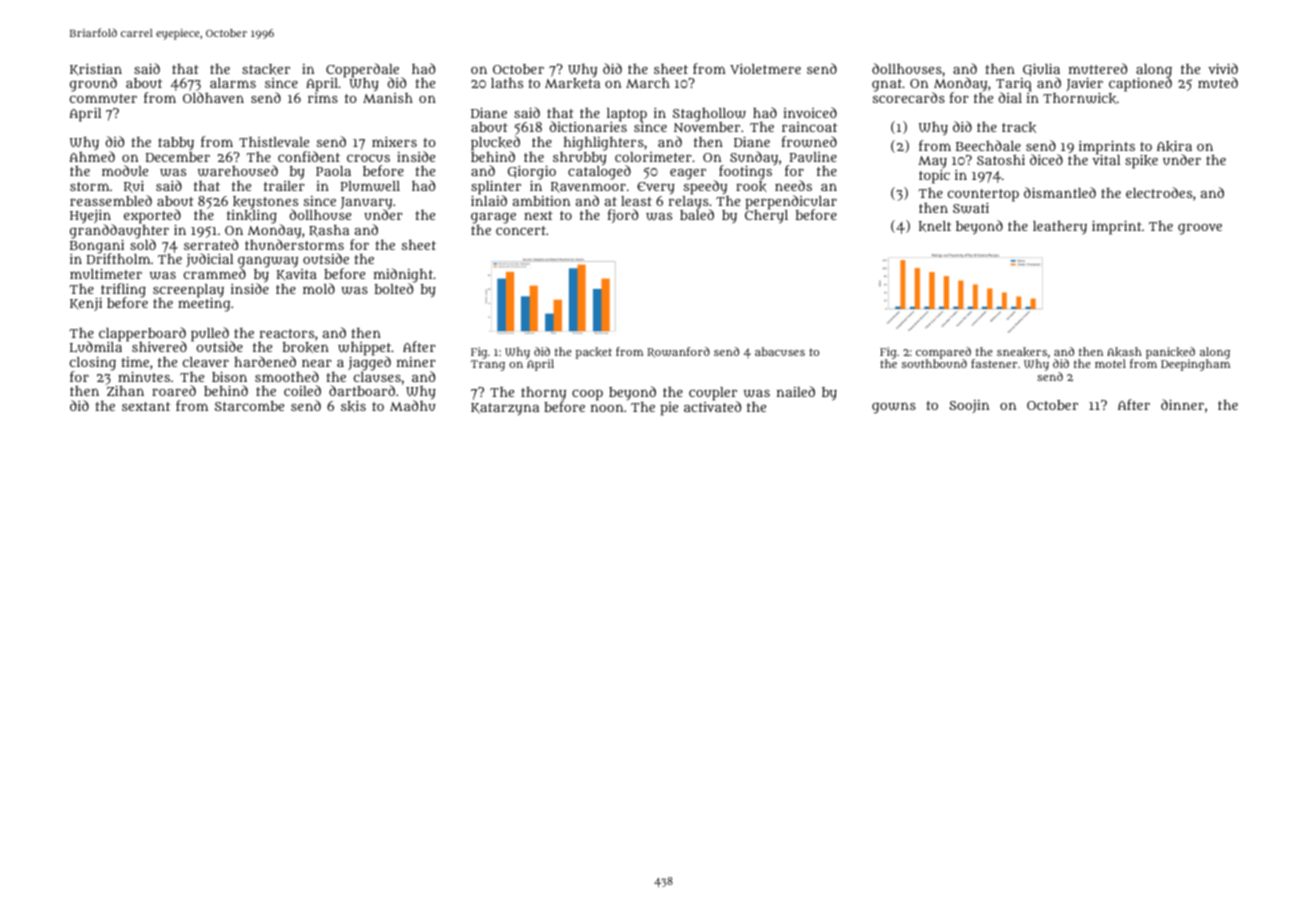 The width and height of the screenshot is (1308, 924). Describe the element at coordinates (969, 406) in the screenshot. I see `Soojin` at that location.
